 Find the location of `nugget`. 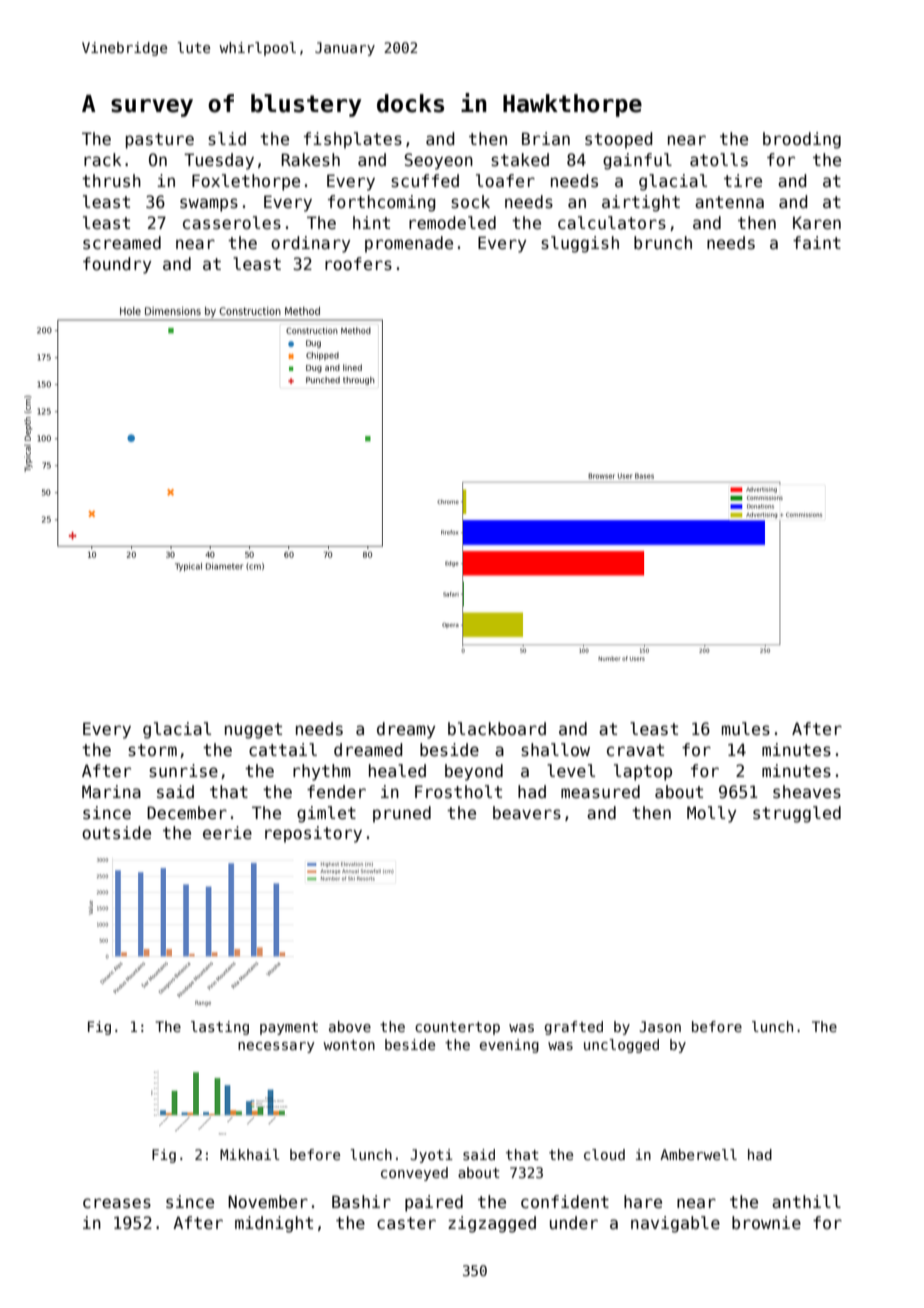

nugget is located at coordinates (253, 731).
